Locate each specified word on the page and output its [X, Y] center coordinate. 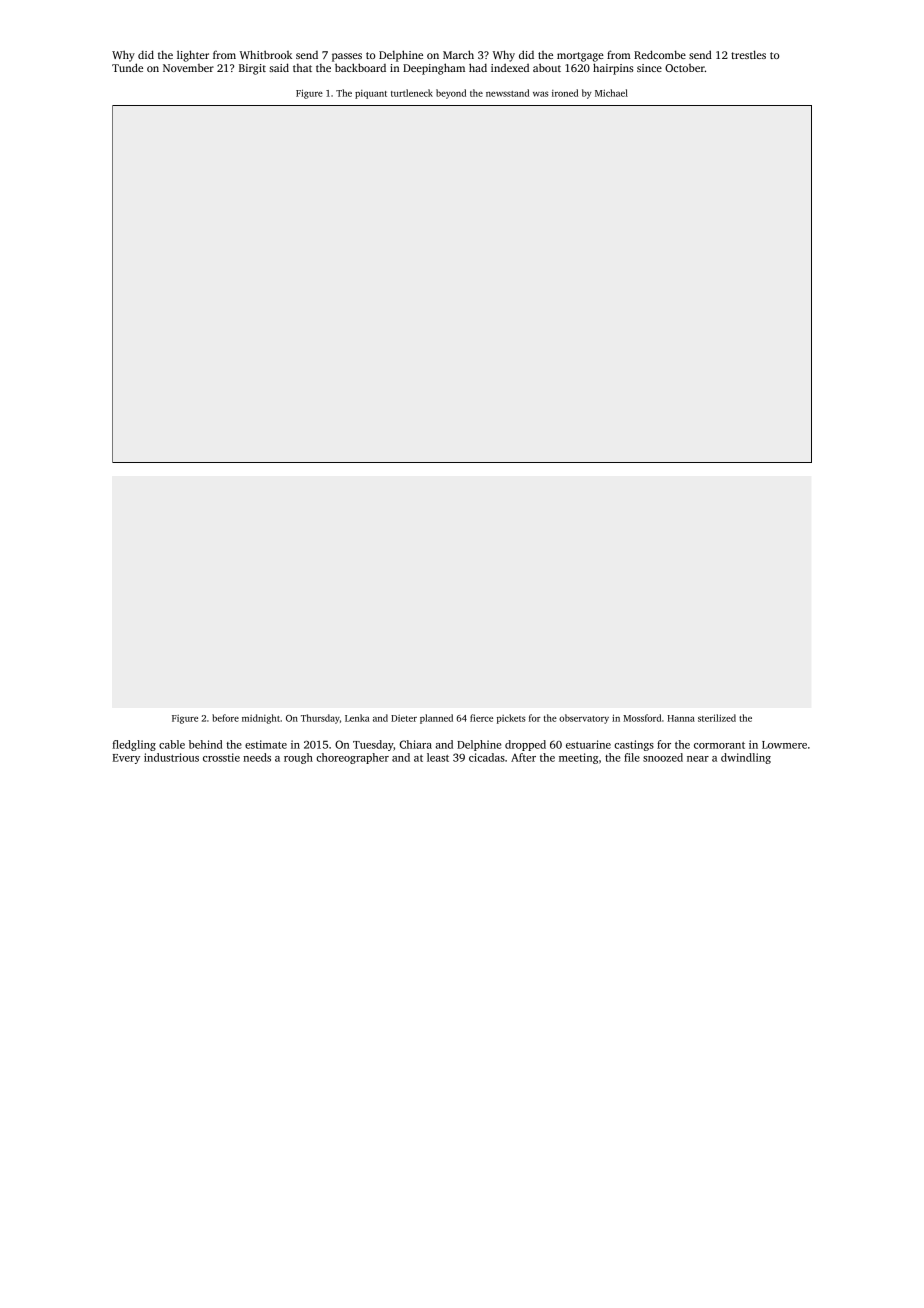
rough [298, 758]
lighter [193, 56]
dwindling [746, 758]
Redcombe [660, 54]
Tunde [127, 67]
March [458, 54]
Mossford [642, 718]
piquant [371, 94]
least [438, 757]
